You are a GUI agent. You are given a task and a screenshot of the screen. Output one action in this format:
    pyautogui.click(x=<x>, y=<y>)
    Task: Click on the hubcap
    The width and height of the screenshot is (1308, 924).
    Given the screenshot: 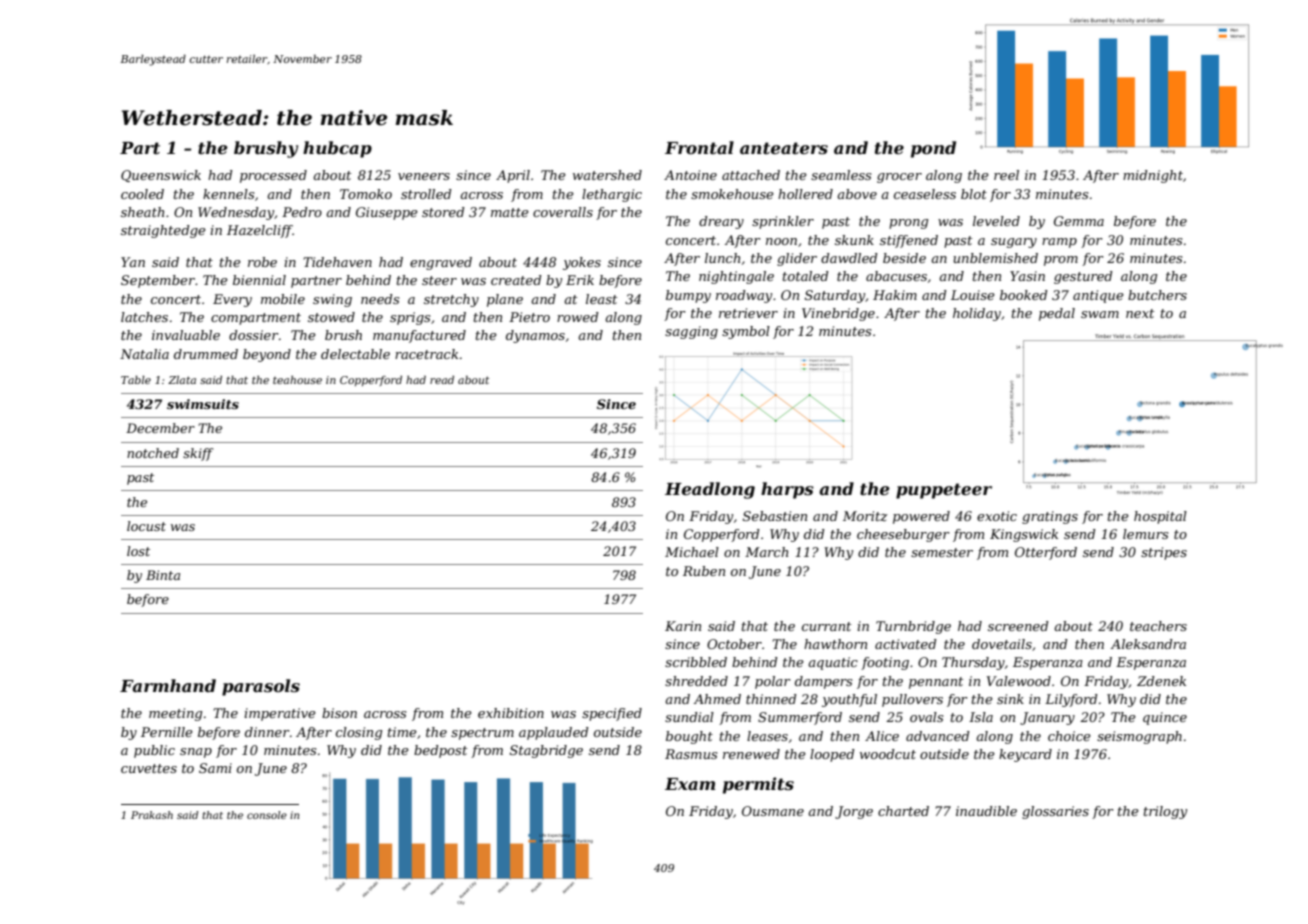 What is the action you would take?
    pyautogui.click(x=337, y=149)
